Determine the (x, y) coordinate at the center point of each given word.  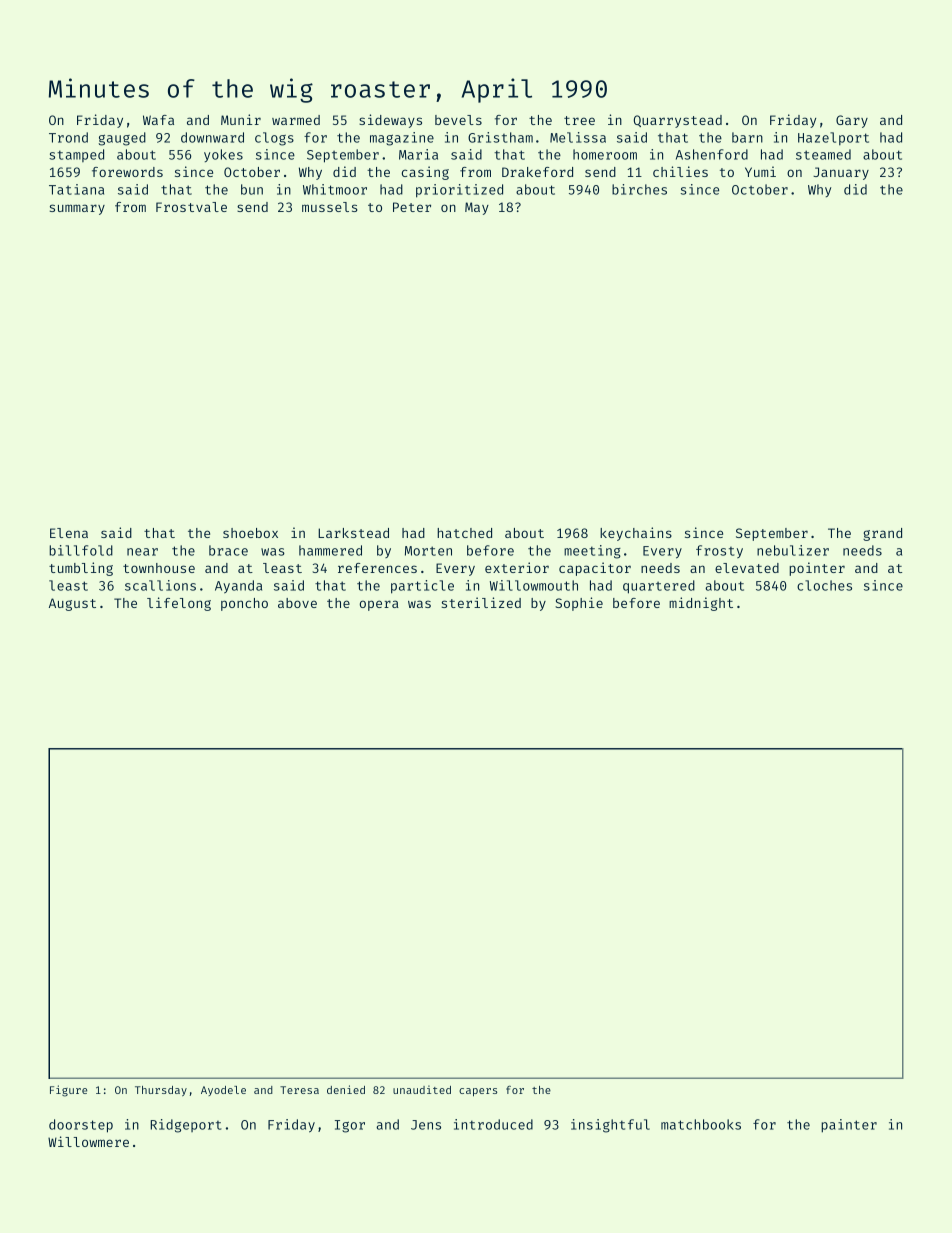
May (477, 208)
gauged (122, 139)
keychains (636, 534)
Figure (68, 1091)
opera (379, 605)
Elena (69, 533)
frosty (719, 551)
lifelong (179, 604)
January (841, 173)
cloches (824, 585)
